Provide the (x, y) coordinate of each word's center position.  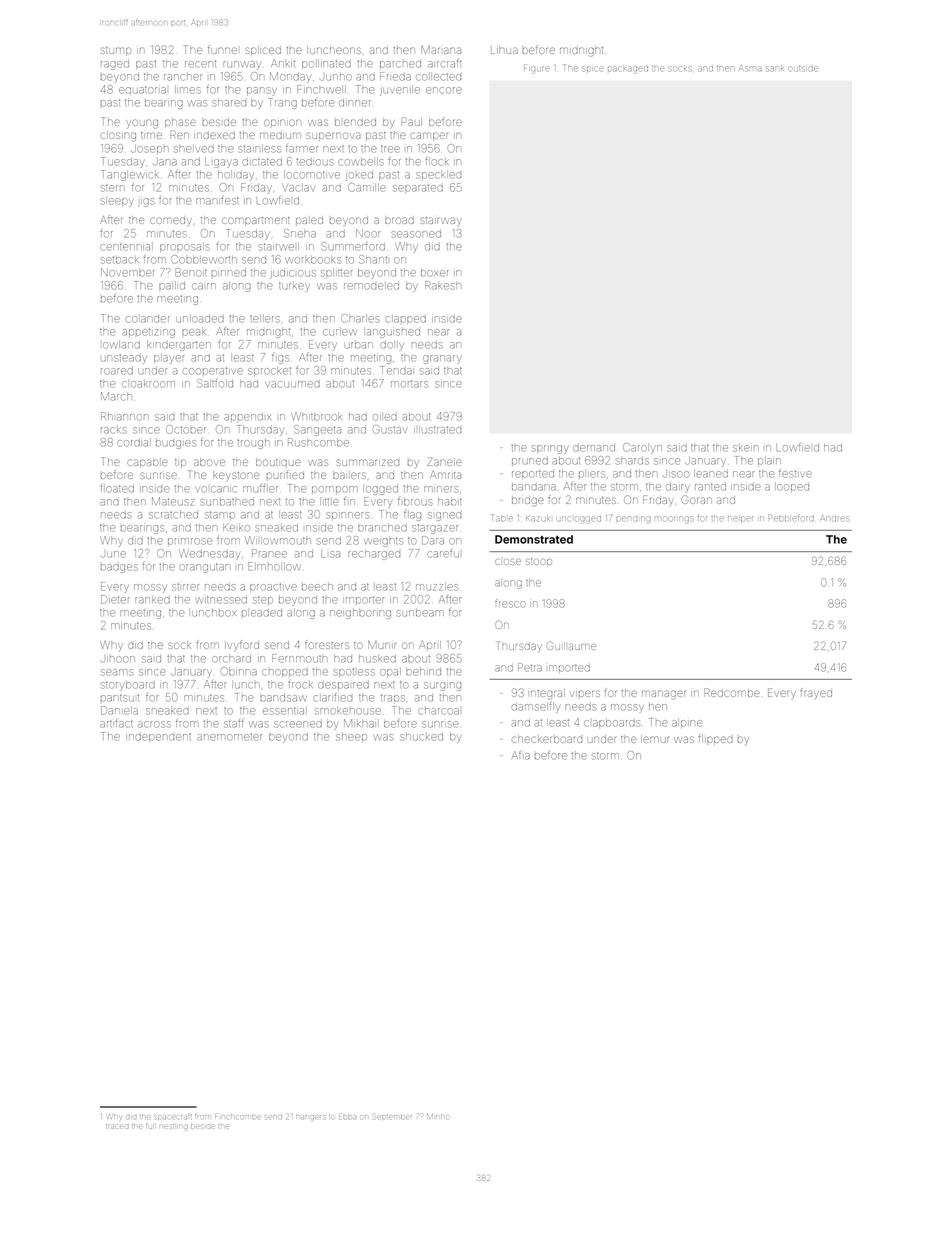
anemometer (229, 737)
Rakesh (442, 285)
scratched (173, 515)
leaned (711, 474)
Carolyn (642, 448)
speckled (438, 175)
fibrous (415, 502)
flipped (716, 739)
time (151, 135)
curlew (339, 332)
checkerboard (547, 739)
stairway (441, 221)
